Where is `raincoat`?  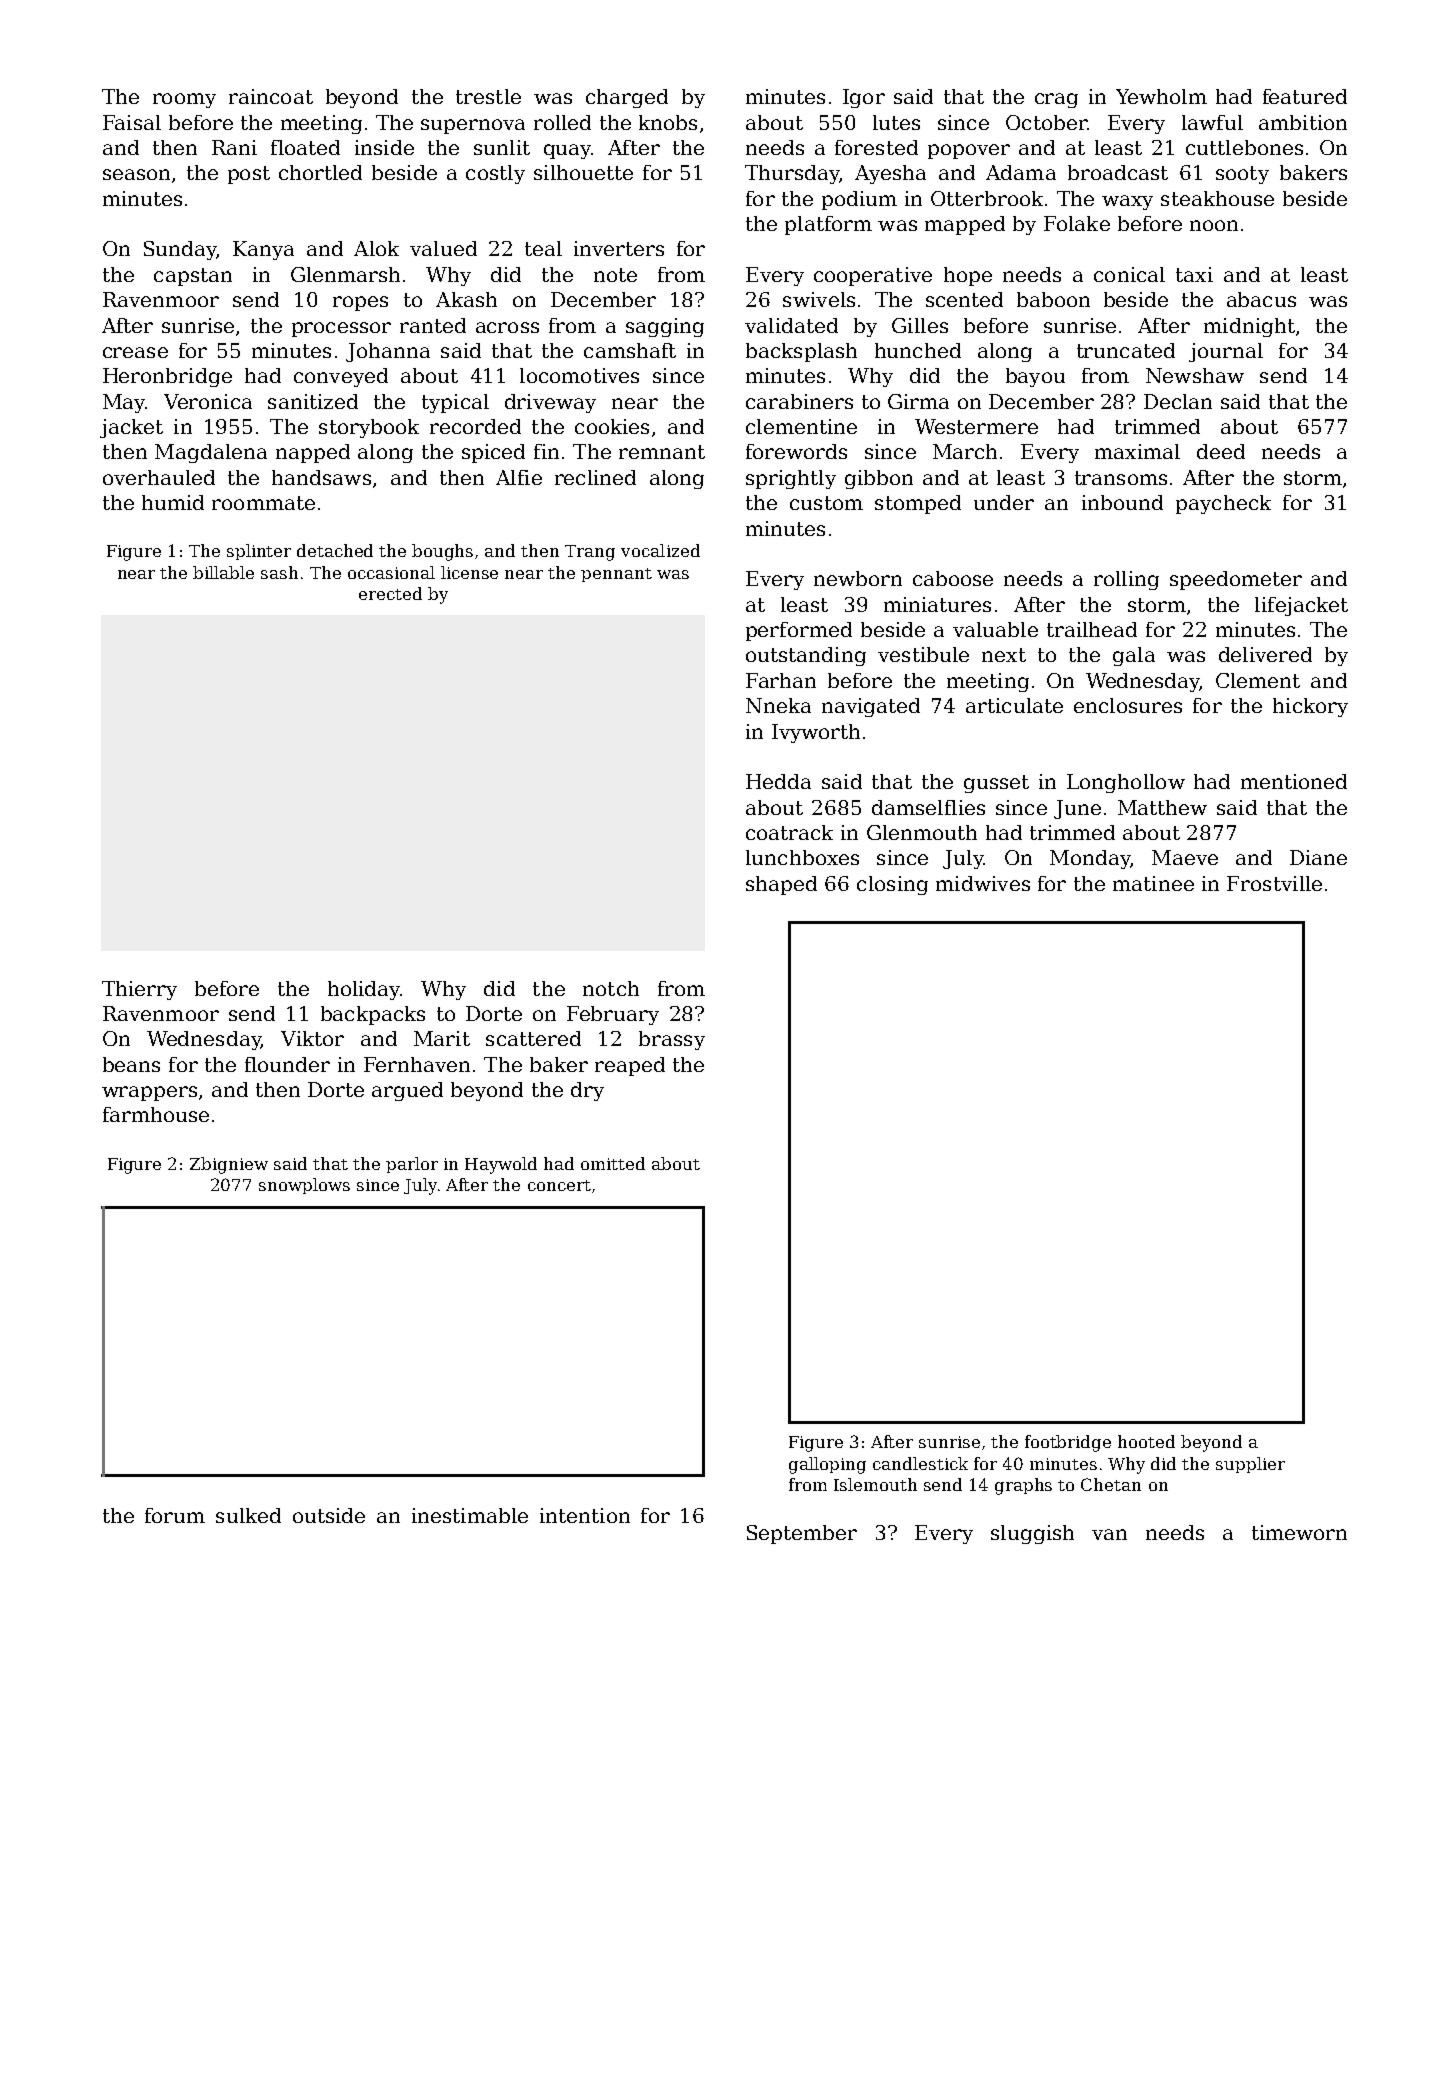
raincoat is located at coordinates (271, 96).
